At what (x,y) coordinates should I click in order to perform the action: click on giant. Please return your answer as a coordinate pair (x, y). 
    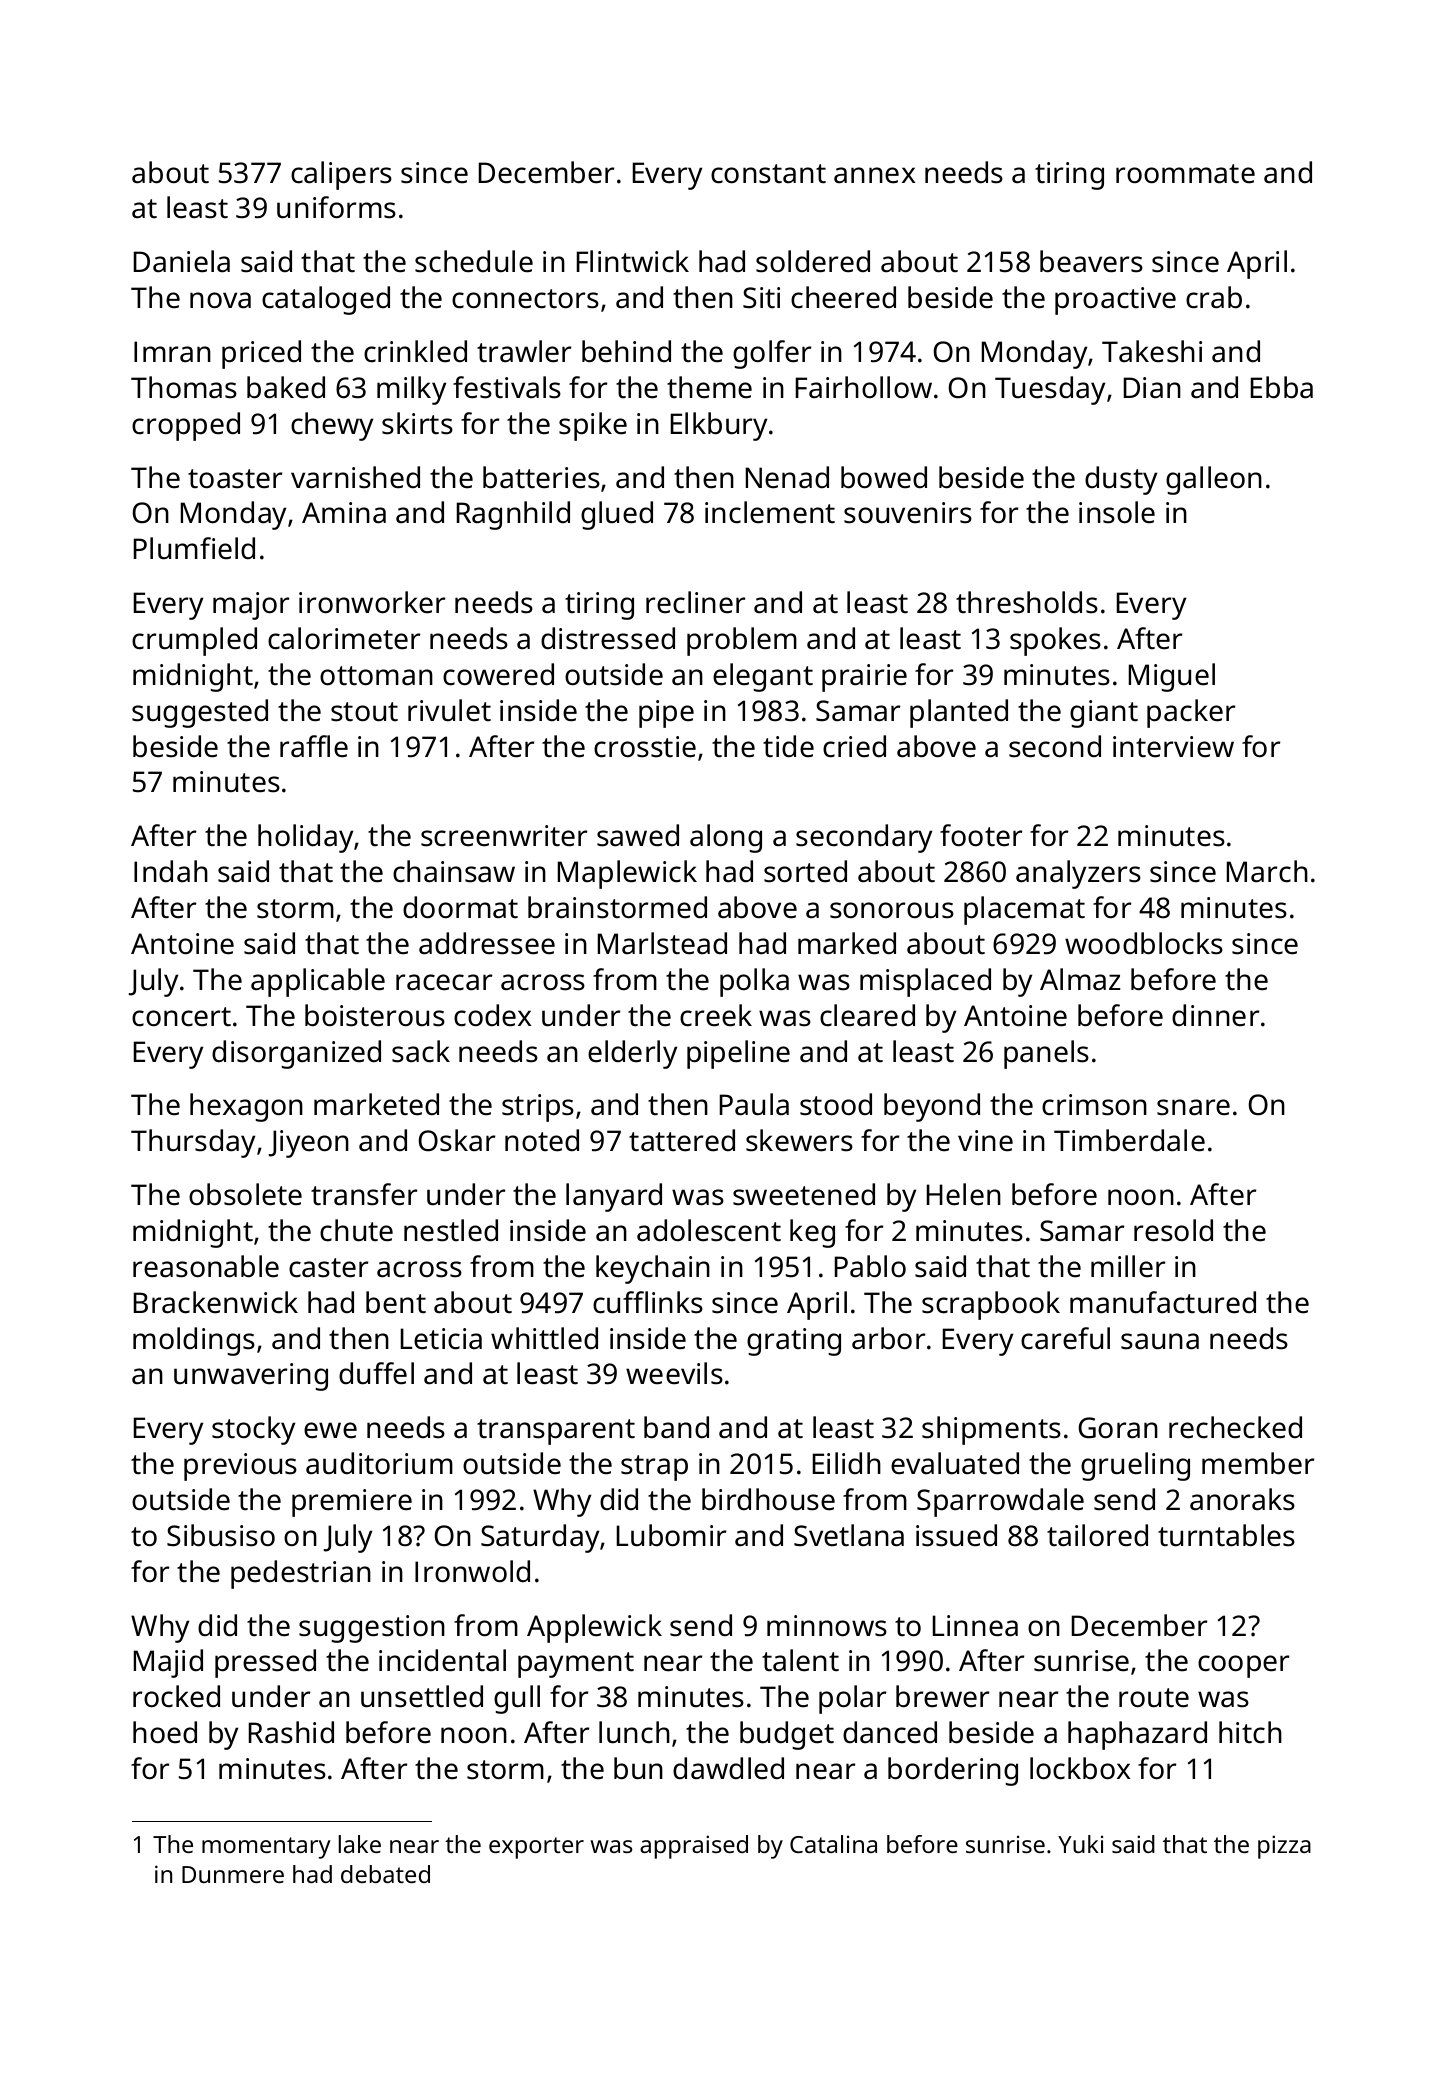
    Looking at the image, I should click on (1104, 714).
